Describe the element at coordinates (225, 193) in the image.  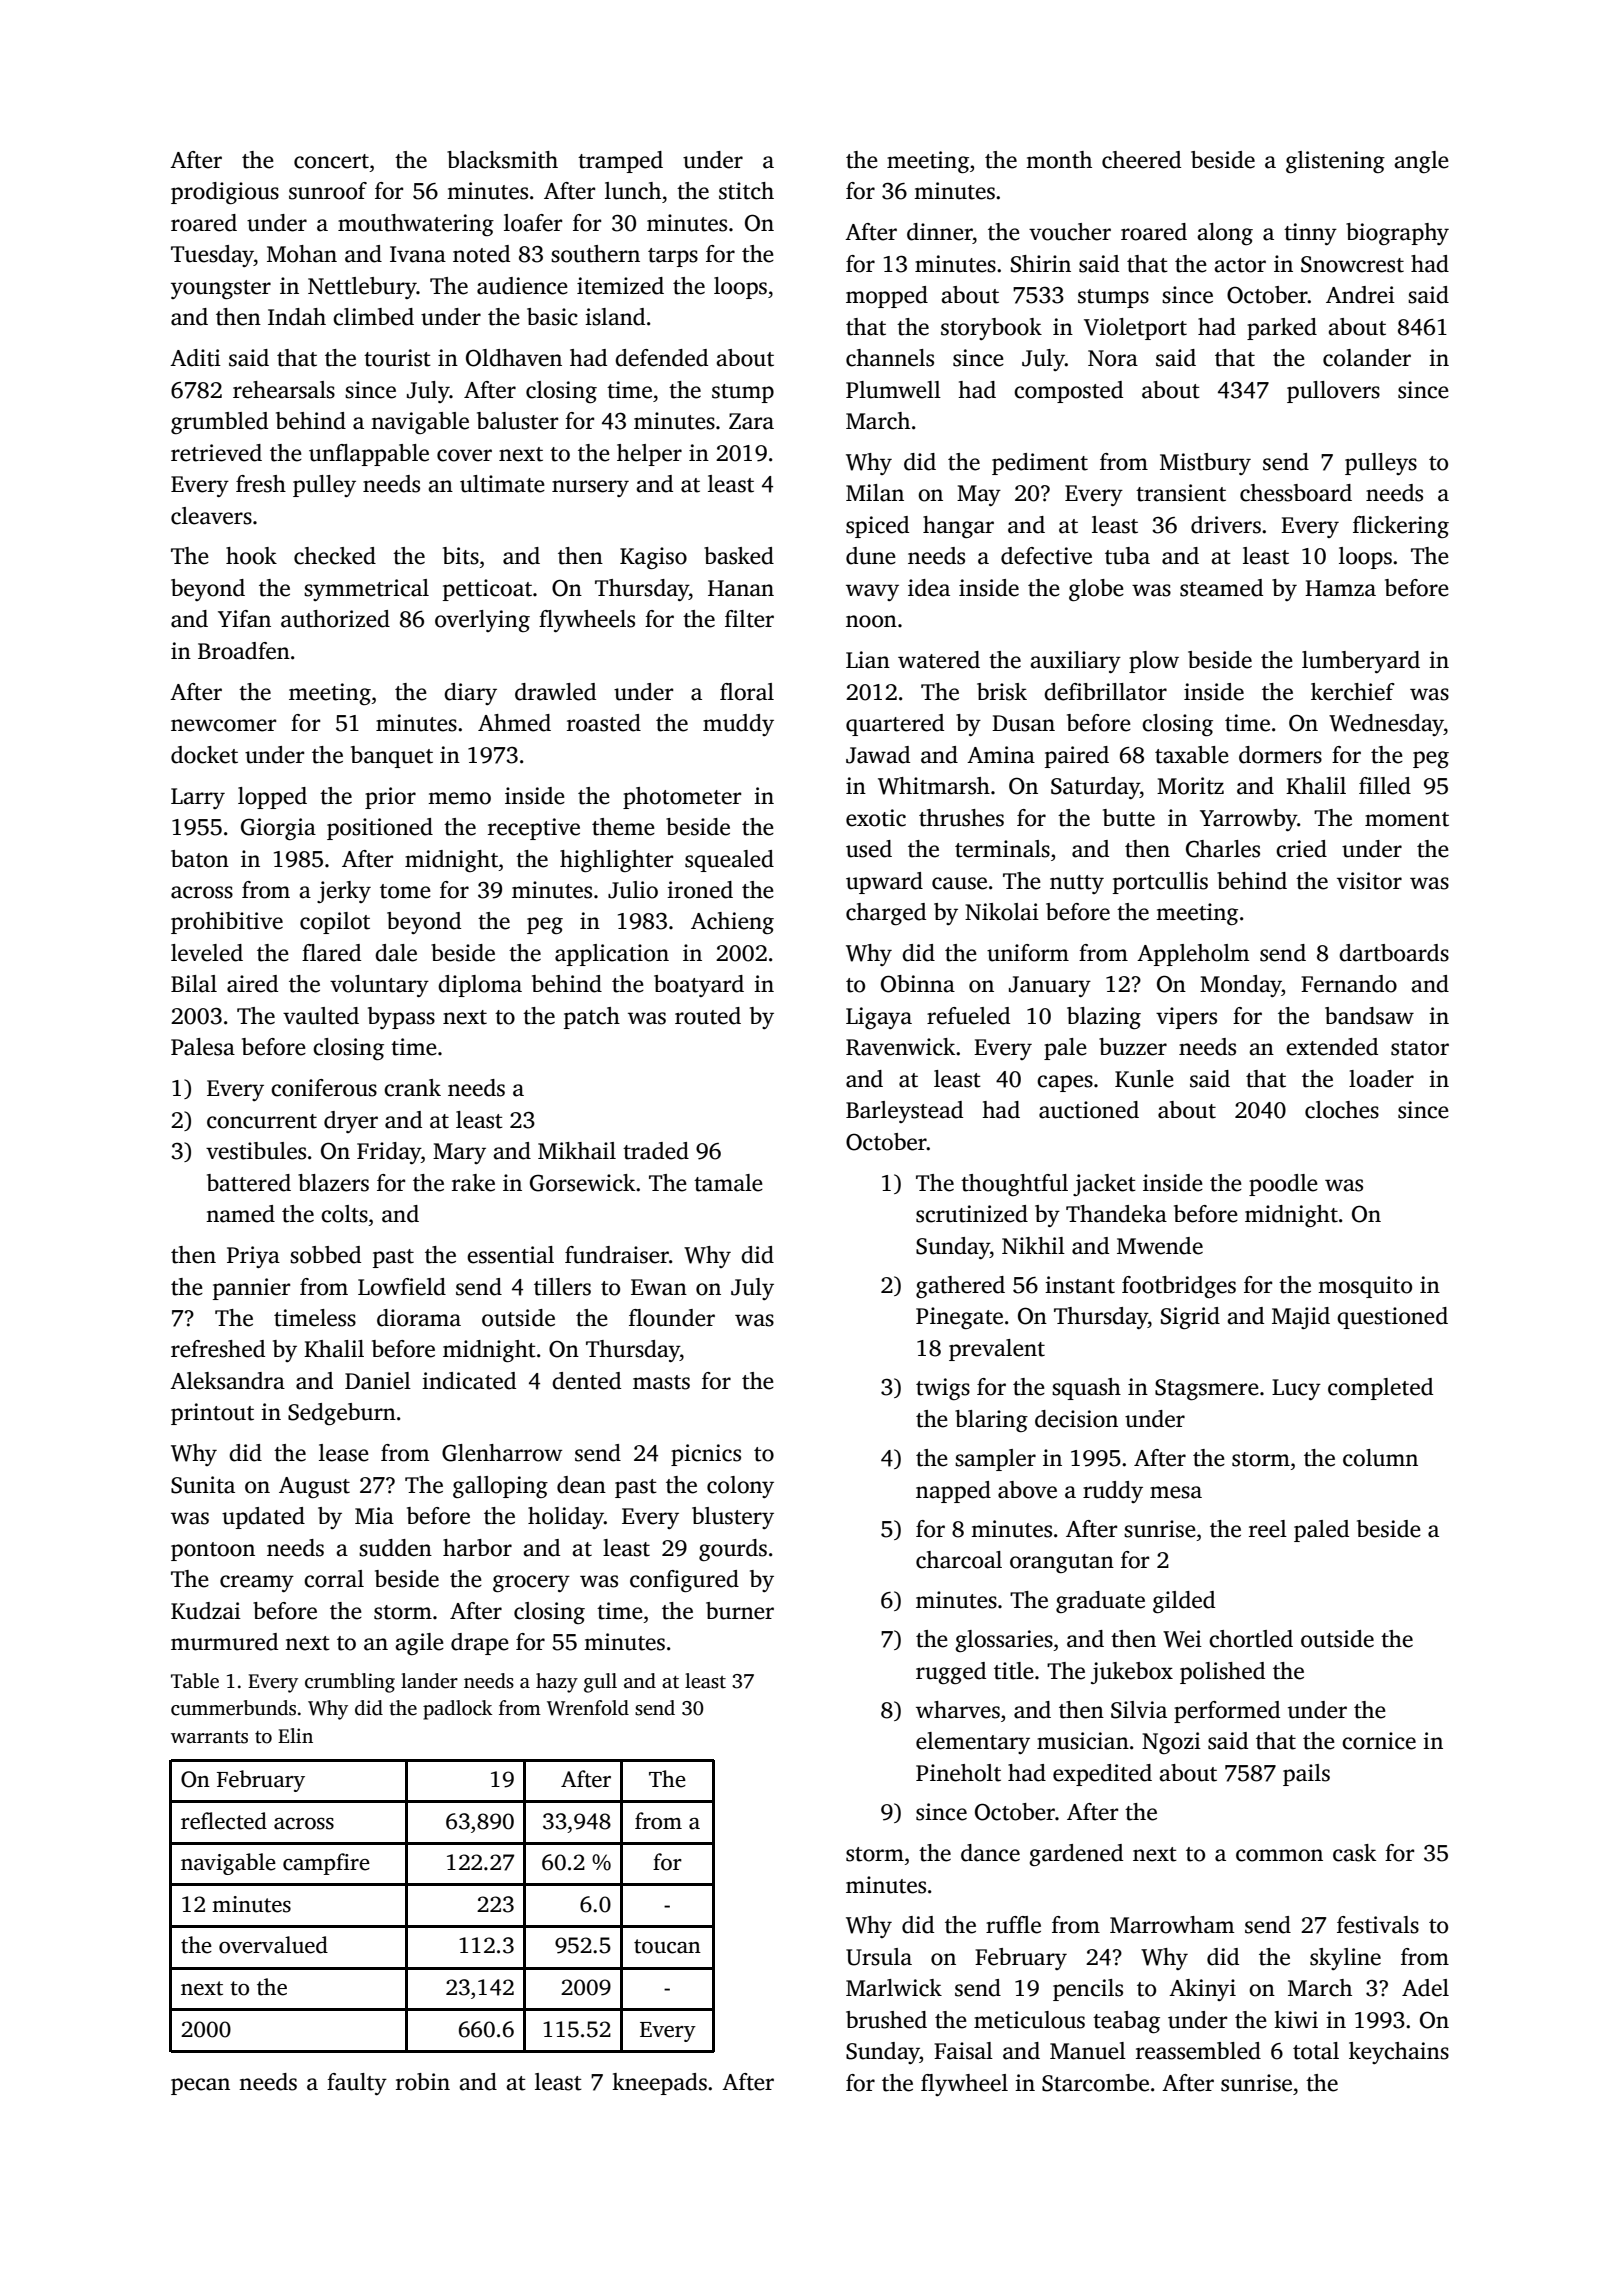
I see `prodigious` at that location.
